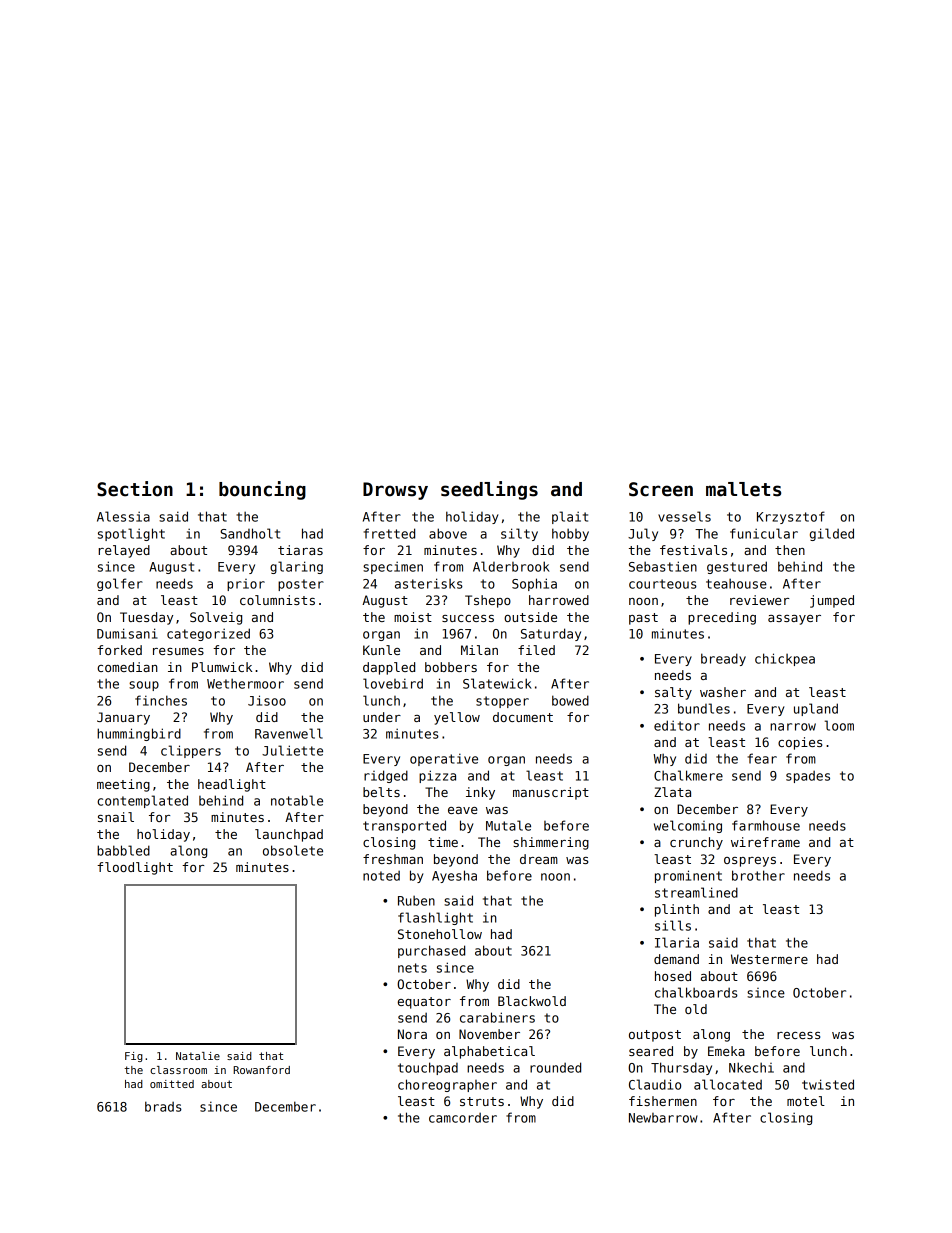 This image has width=952, height=1233. Describe the element at coordinates (262, 490) in the image. I see `bouncing` at that location.
